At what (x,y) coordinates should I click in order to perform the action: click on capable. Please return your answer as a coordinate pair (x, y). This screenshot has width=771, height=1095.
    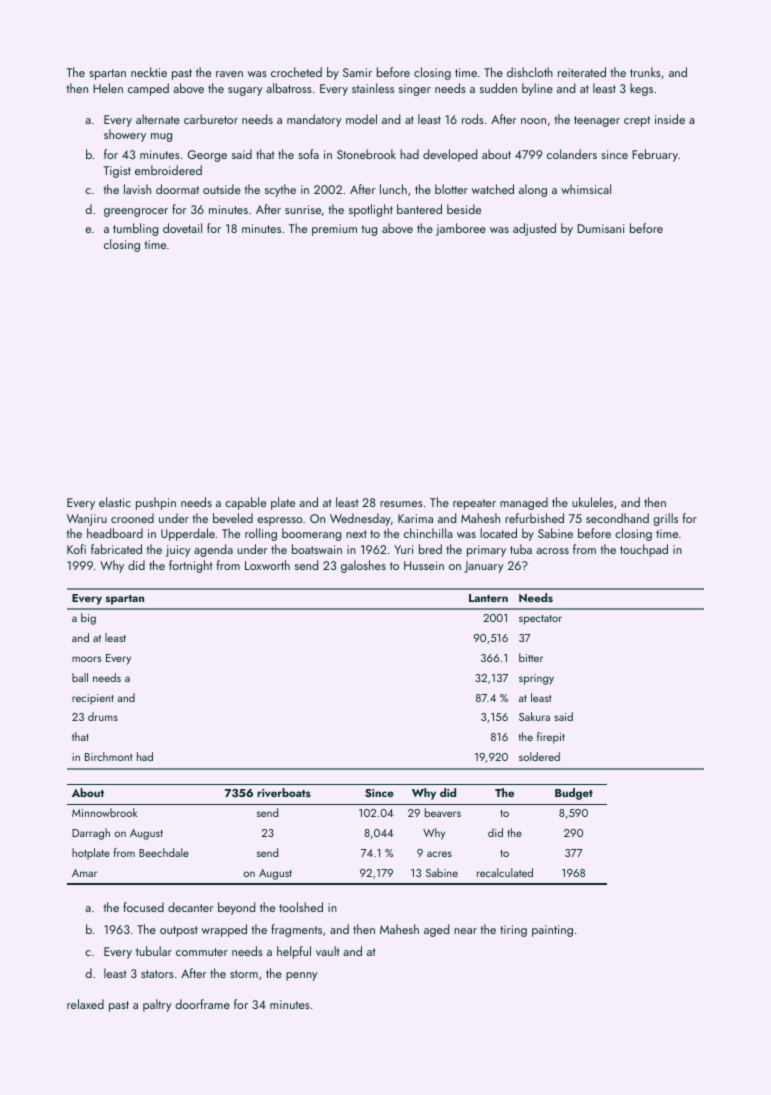
    Looking at the image, I should click on (245, 503).
